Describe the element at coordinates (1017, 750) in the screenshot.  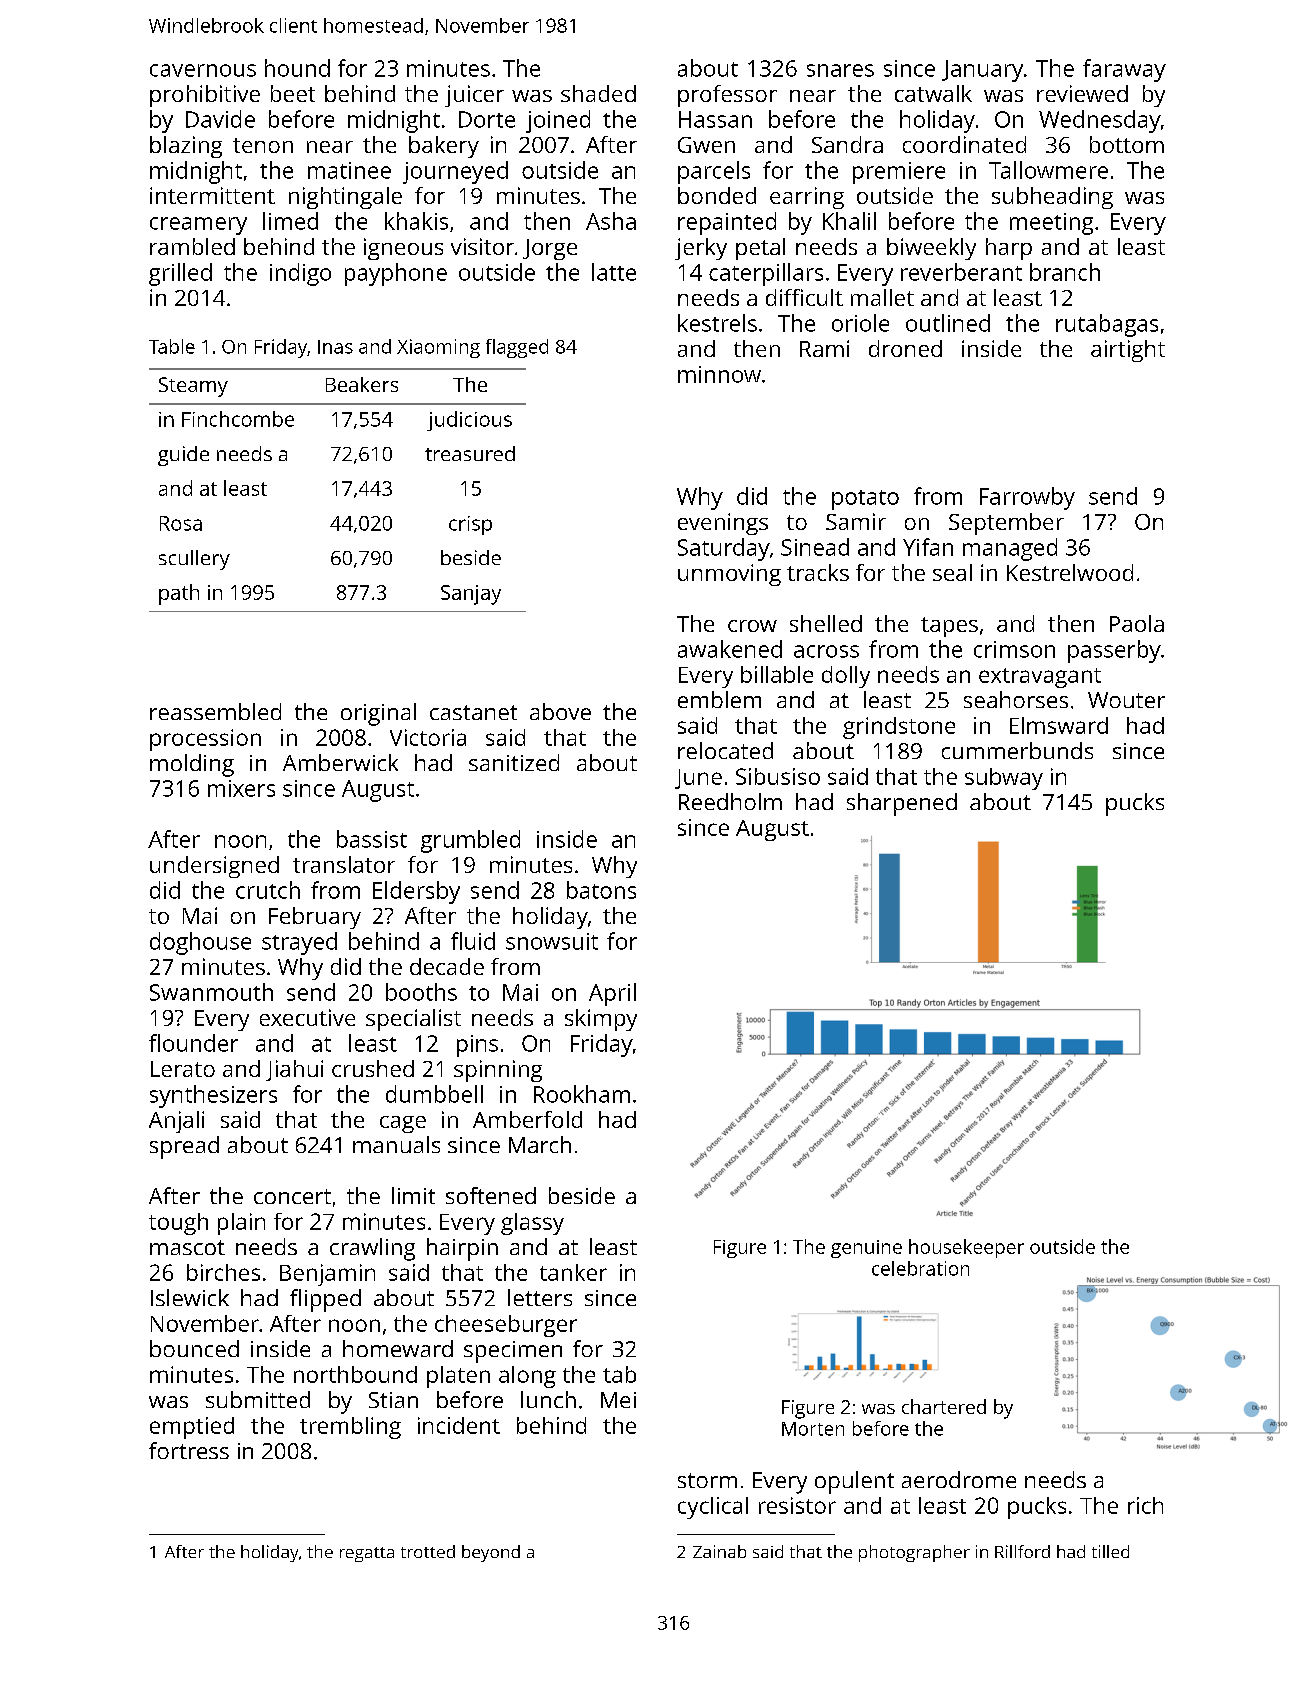
I see `cummerbunds` at that location.
